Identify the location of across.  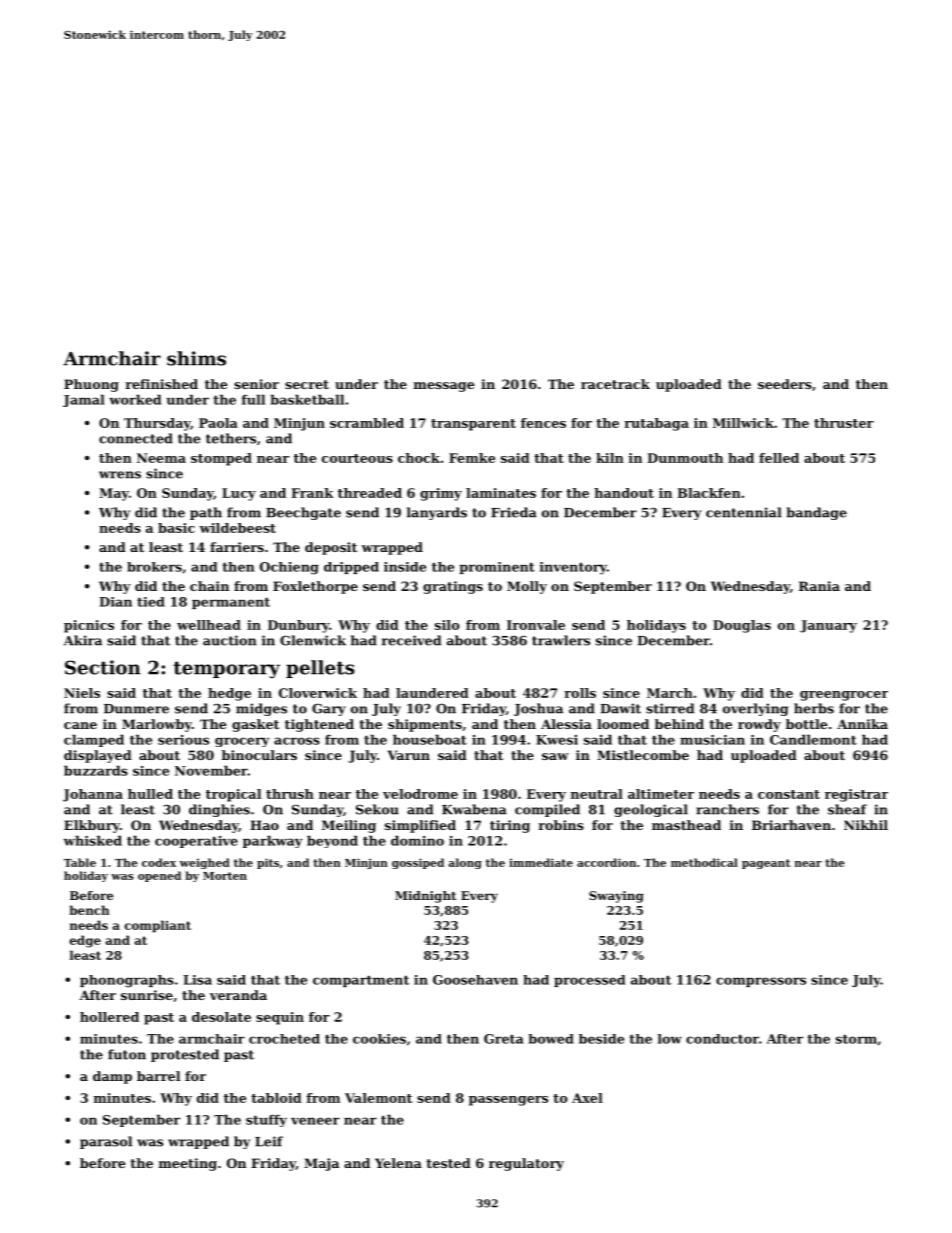
(297, 741).
